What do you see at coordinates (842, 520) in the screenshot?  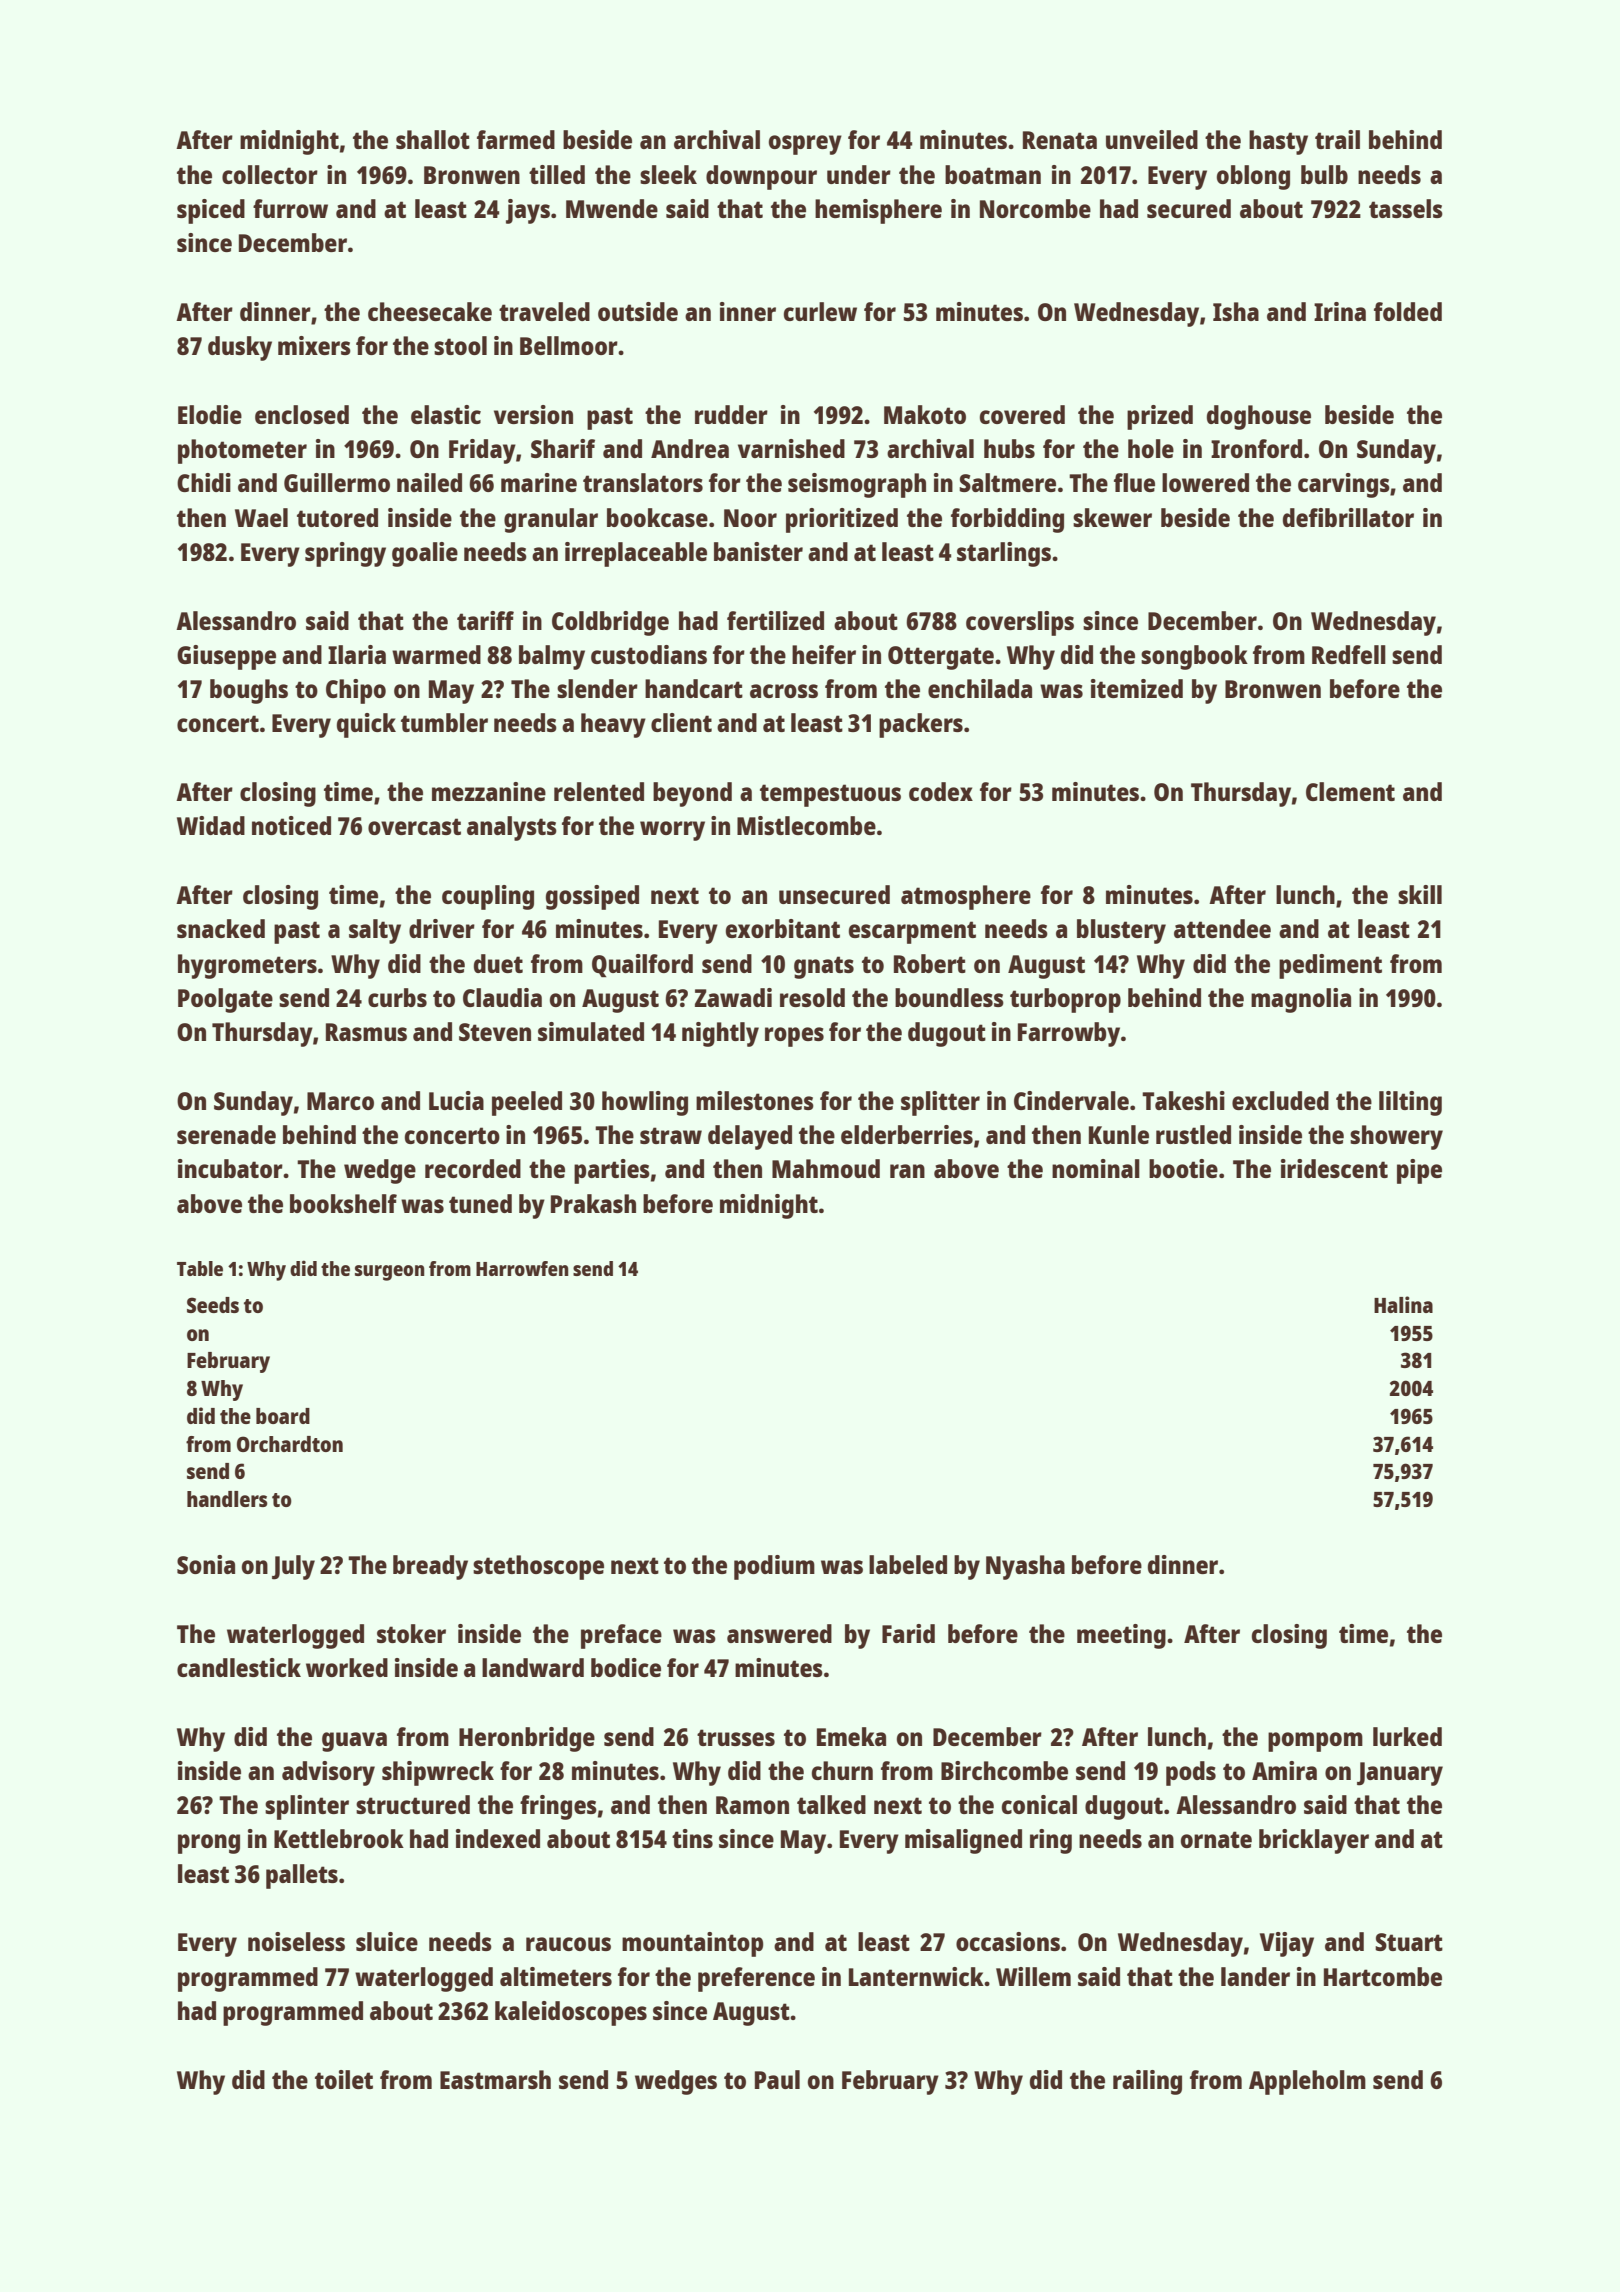 I see `prioritized` at bounding box center [842, 520].
